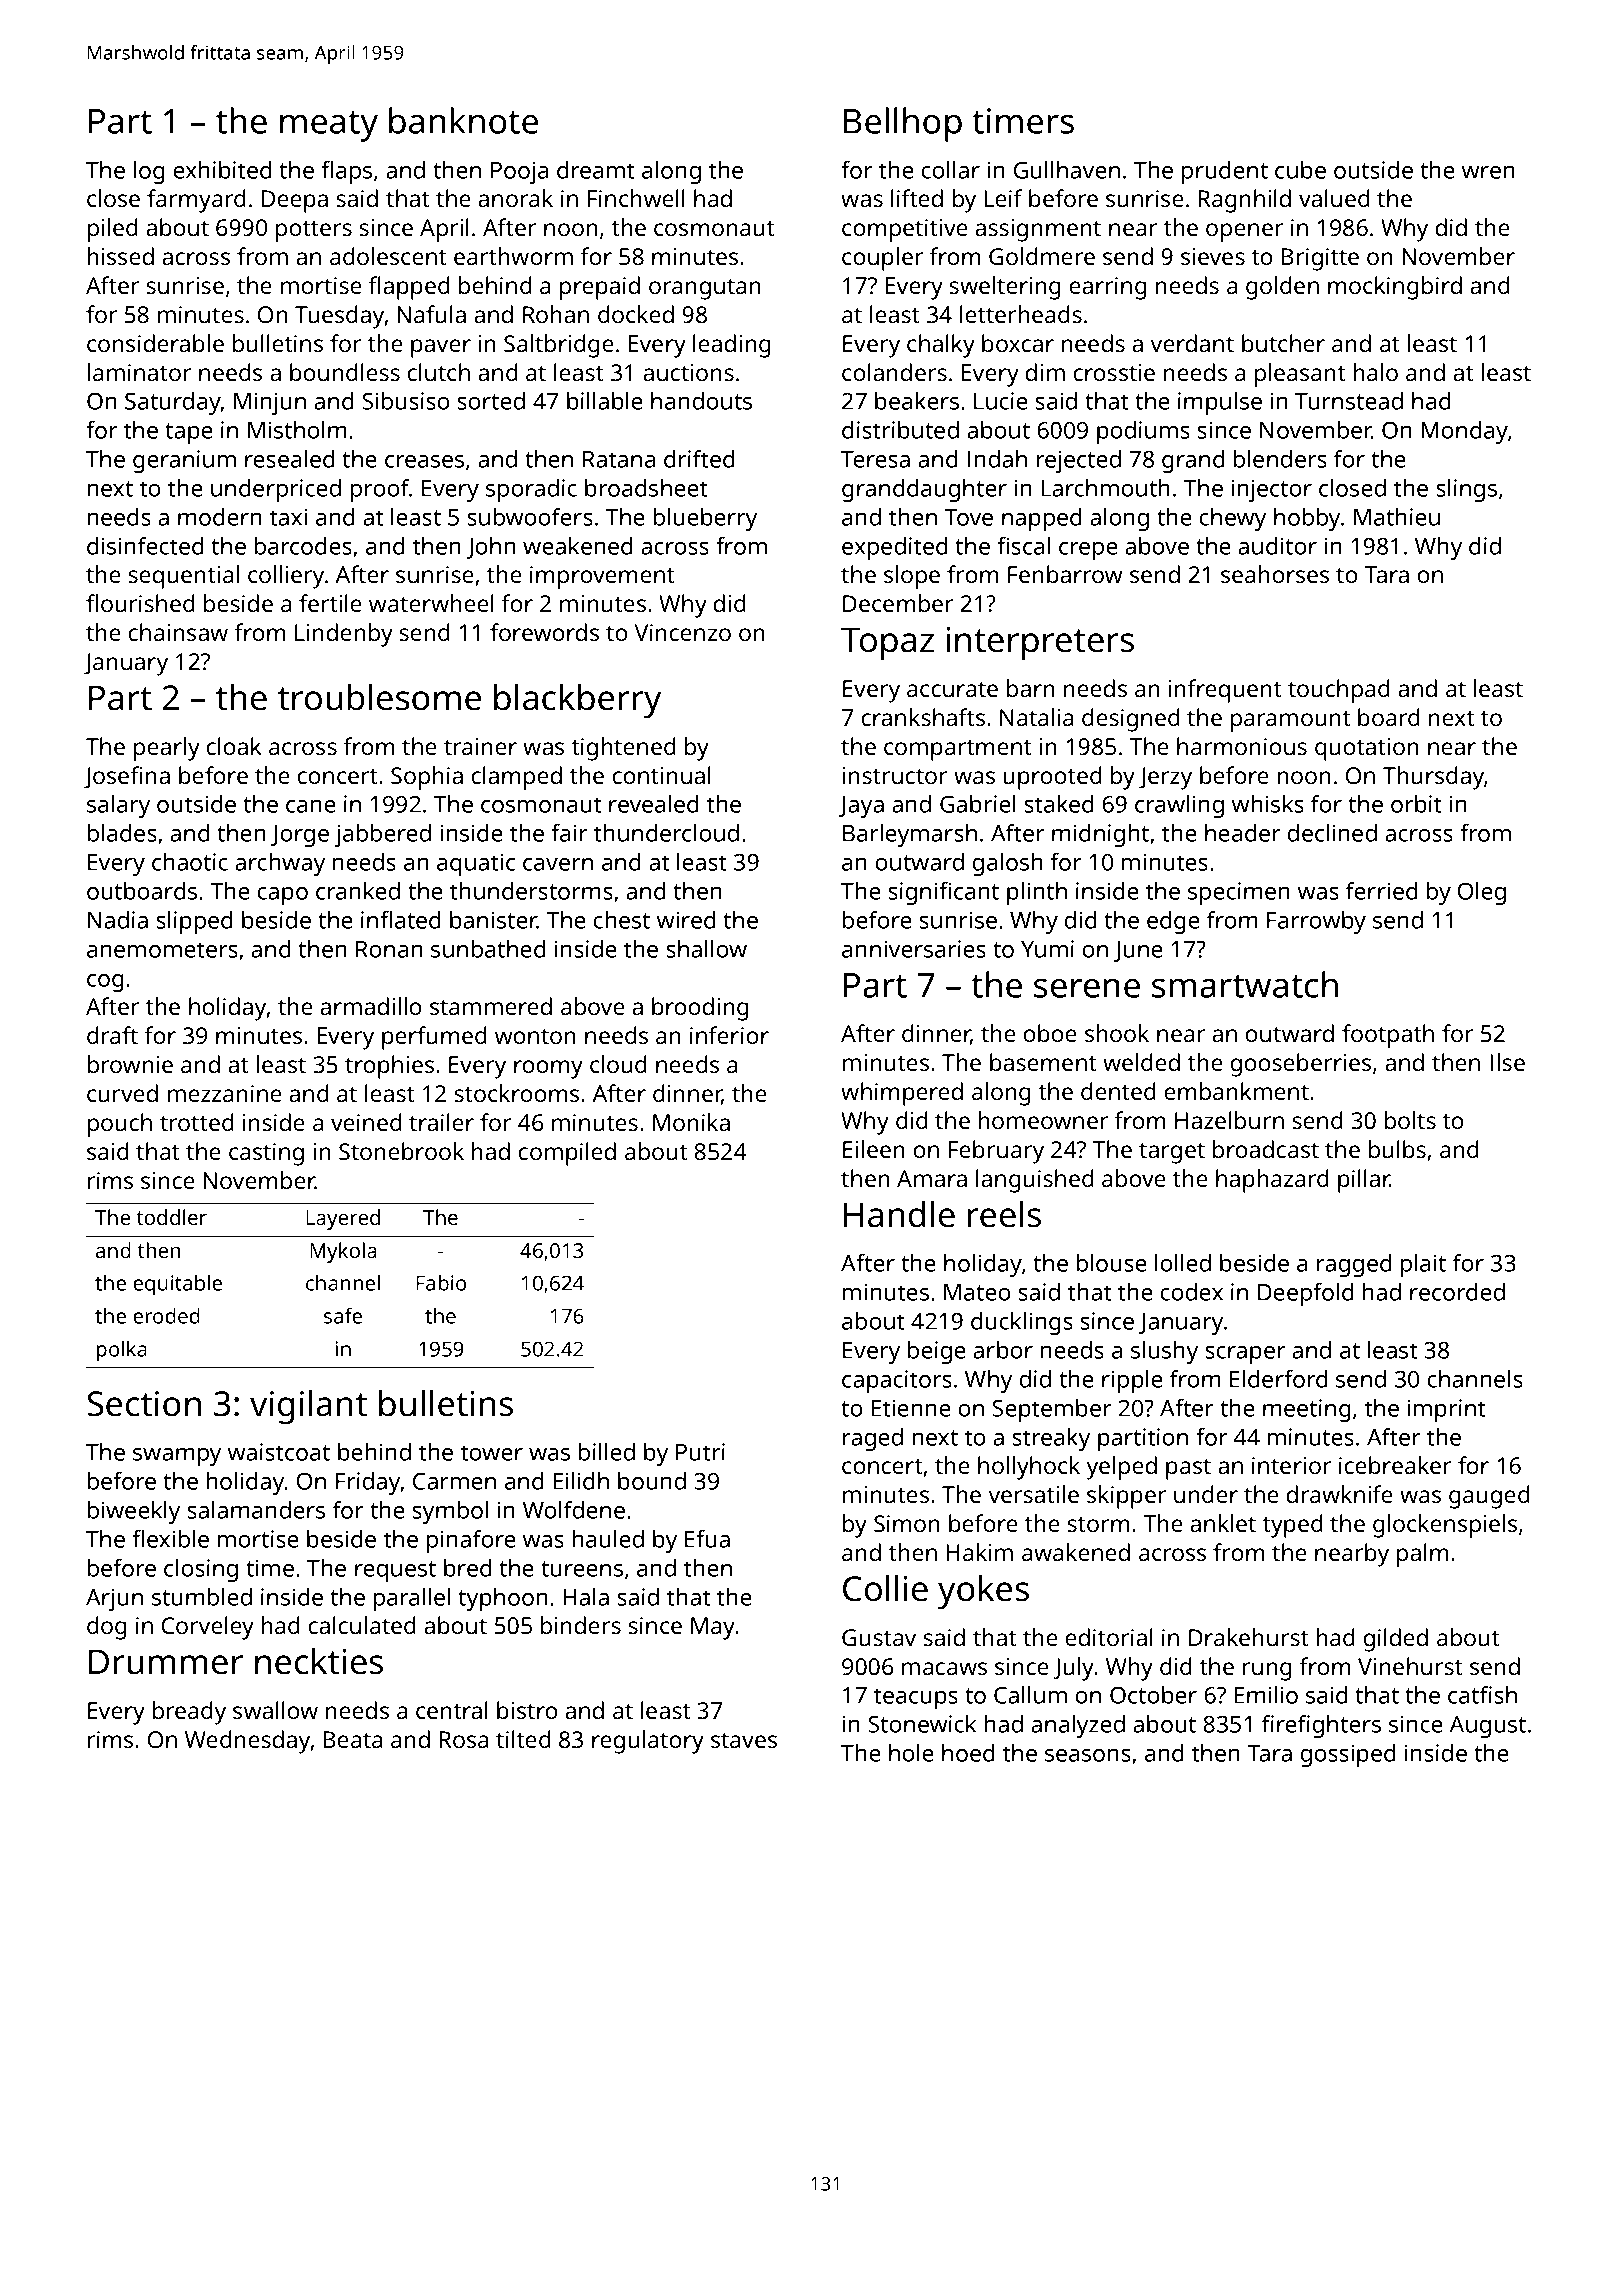  I want to click on brooding, so click(700, 1009).
